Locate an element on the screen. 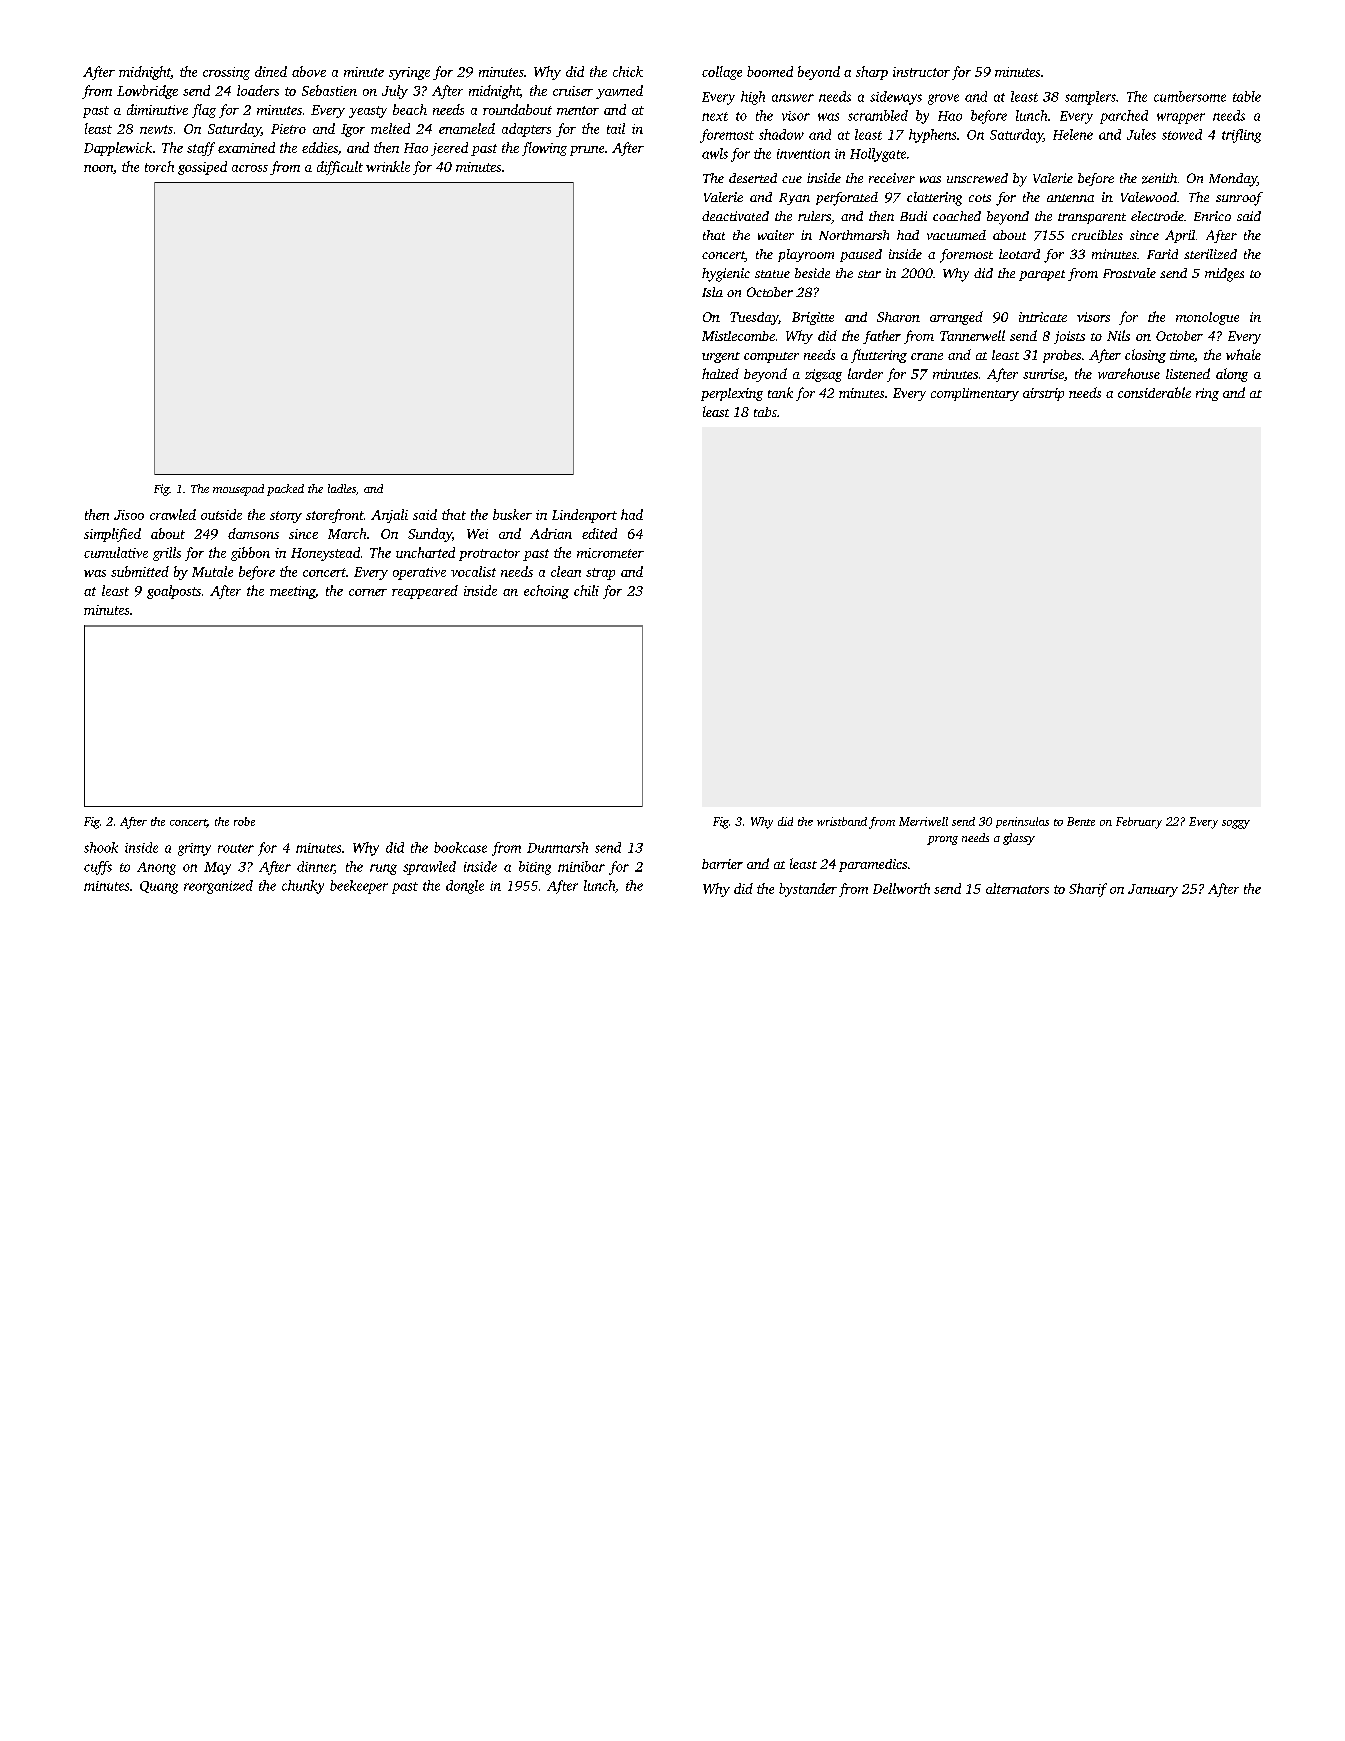 Image resolution: width=1345 pixels, height=1741 pixels. micrometer is located at coordinates (610, 553).
